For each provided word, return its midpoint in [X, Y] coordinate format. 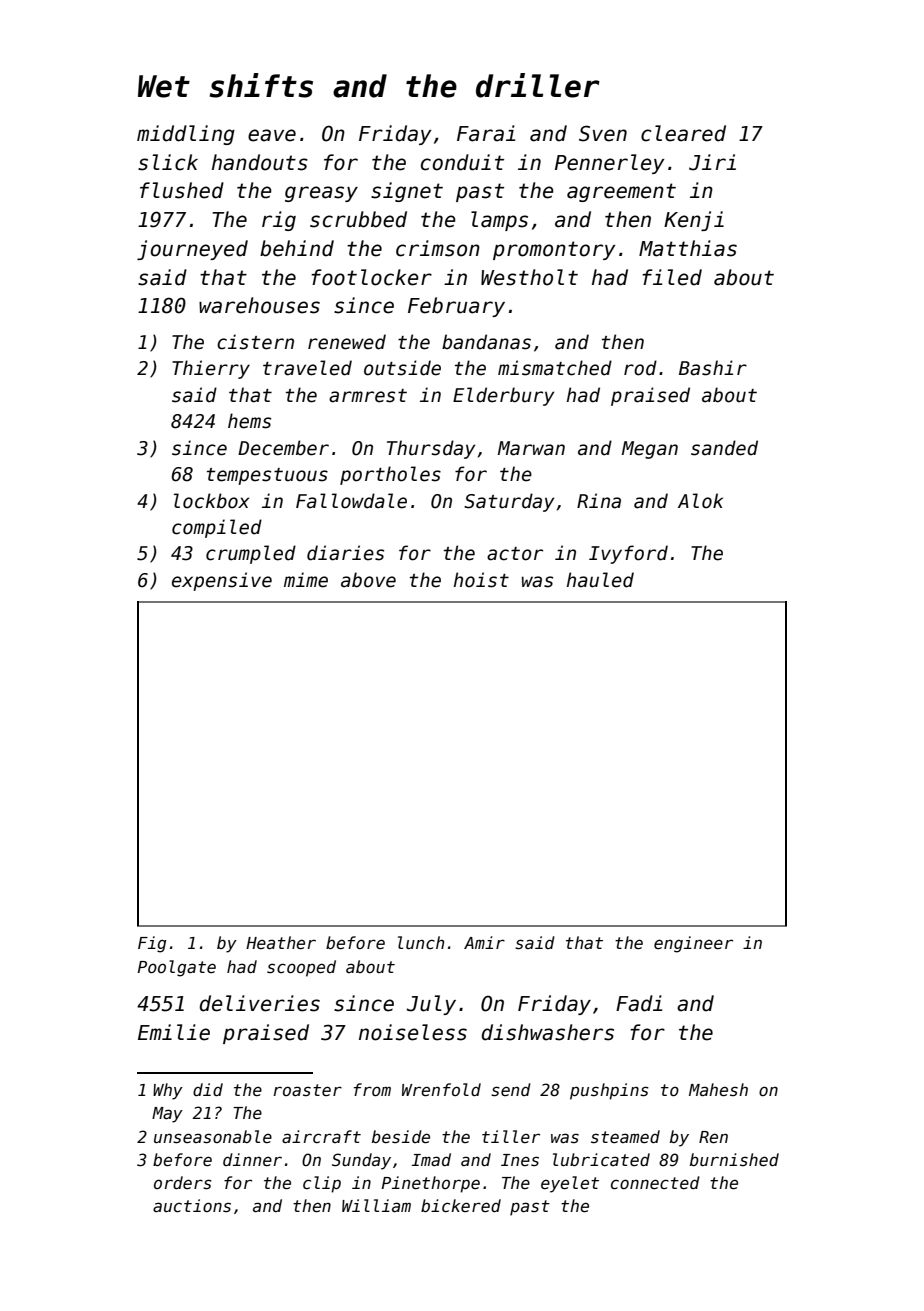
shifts [261, 85]
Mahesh [718, 1089]
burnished [734, 1159]
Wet [164, 86]
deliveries [260, 1003]
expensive [222, 581]
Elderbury [503, 396]
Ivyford [628, 554]
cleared [683, 133]
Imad [431, 1159]
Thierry [211, 369]
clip [322, 1184]
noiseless [413, 1032]
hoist [481, 580]
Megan [650, 450]
